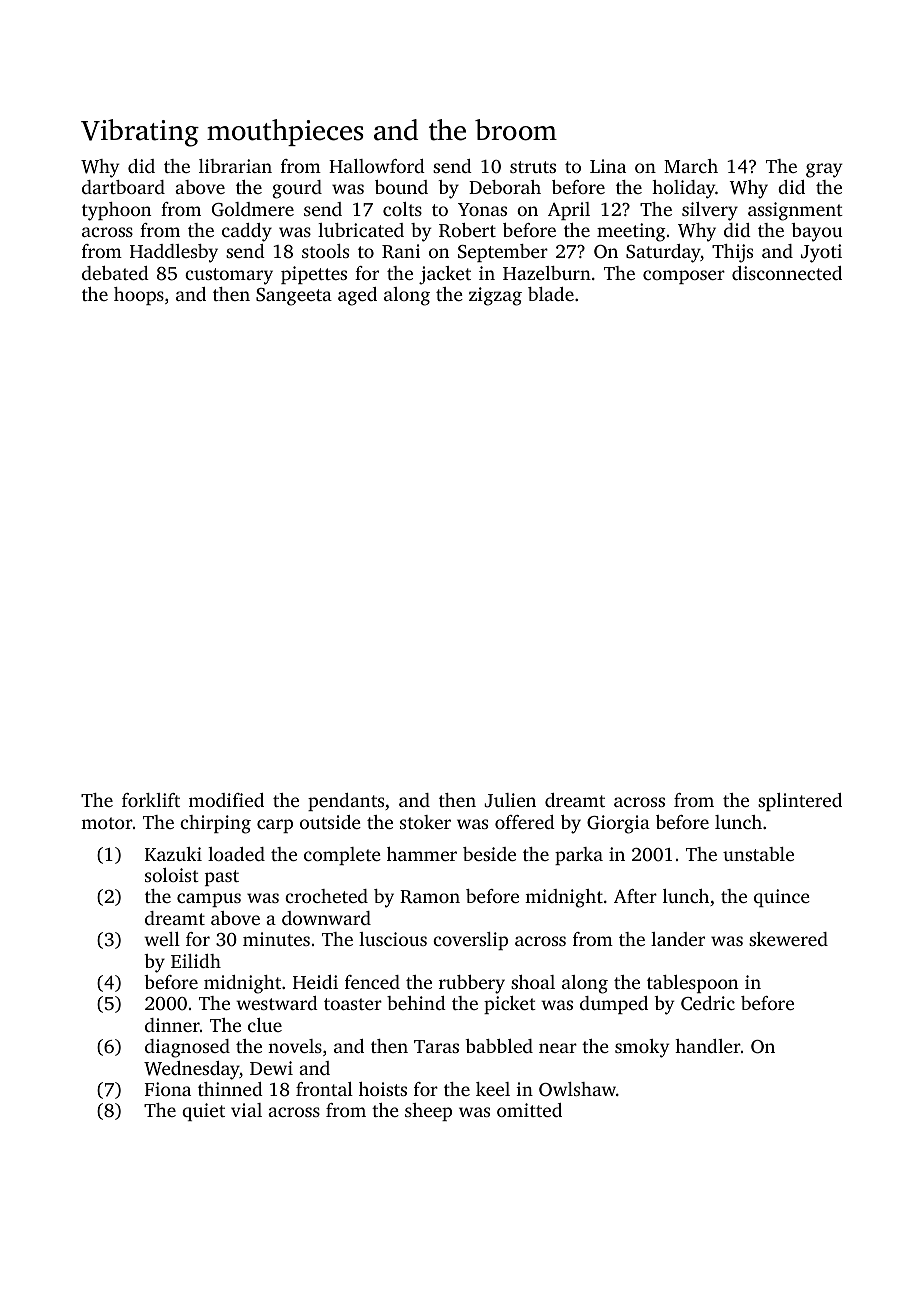 Image resolution: width=924 pixels, height=1311 pixels. Describe the element at coordinates (503, 253) in the screenshot. I see `September` at that location.
